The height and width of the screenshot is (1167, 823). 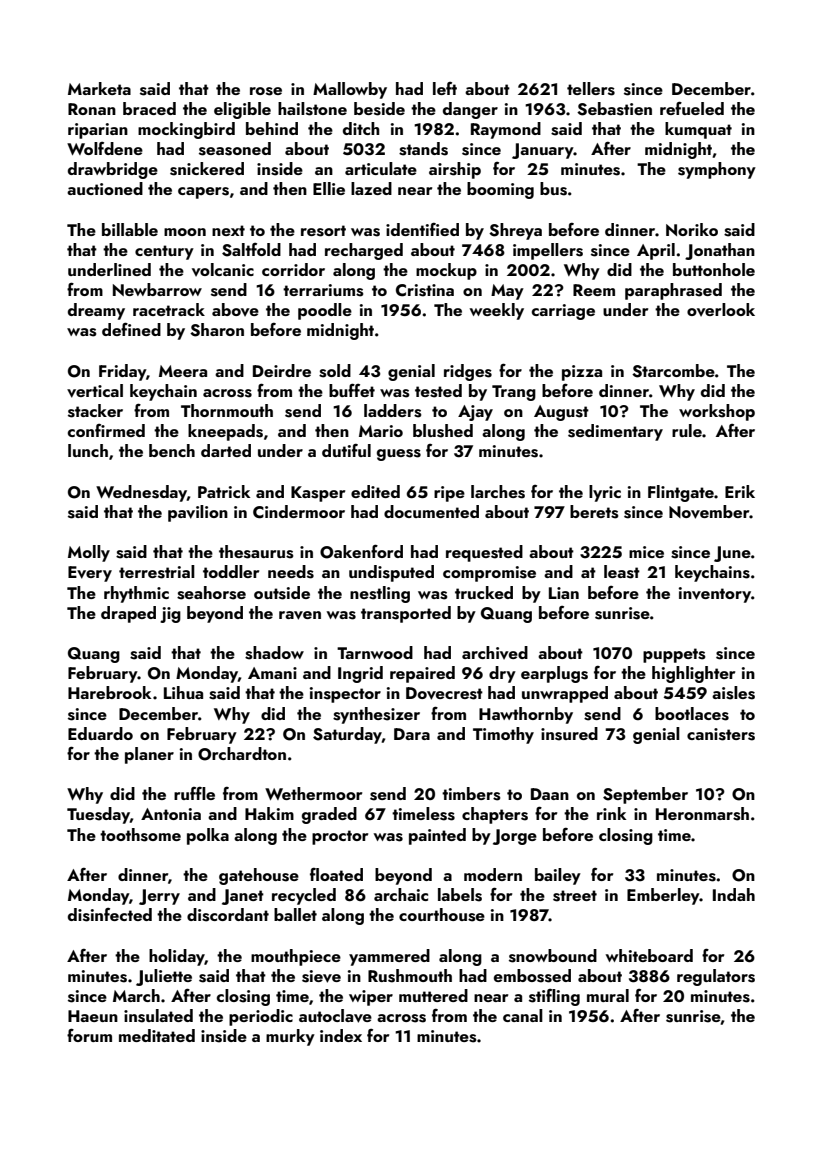 What do you see at coordinates (228, 915) in the screenshot?
I see `discordant` at bounding box center [228, 915].
